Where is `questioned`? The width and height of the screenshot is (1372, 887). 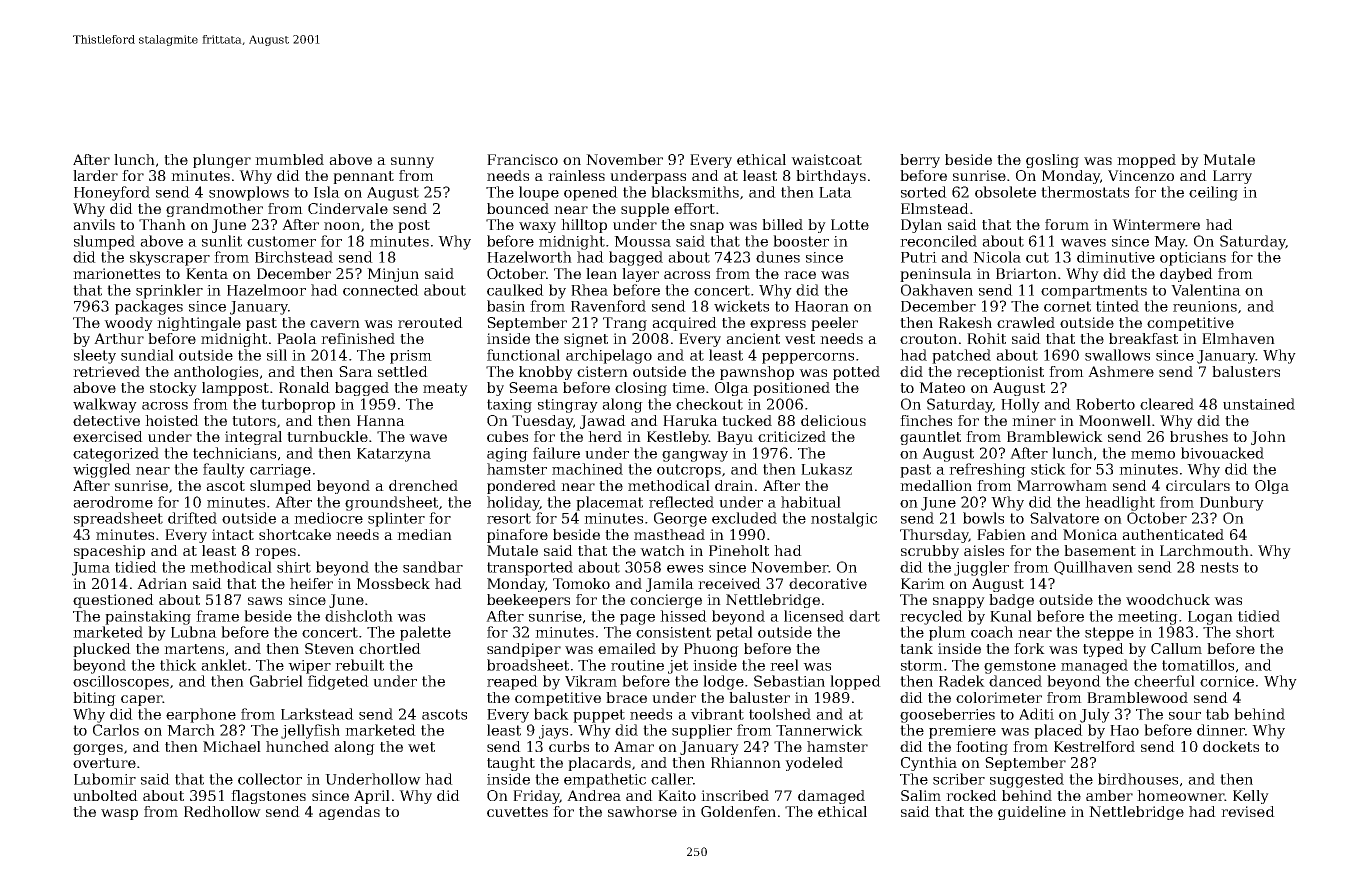
questioned is located at coordinates (113, 601).
